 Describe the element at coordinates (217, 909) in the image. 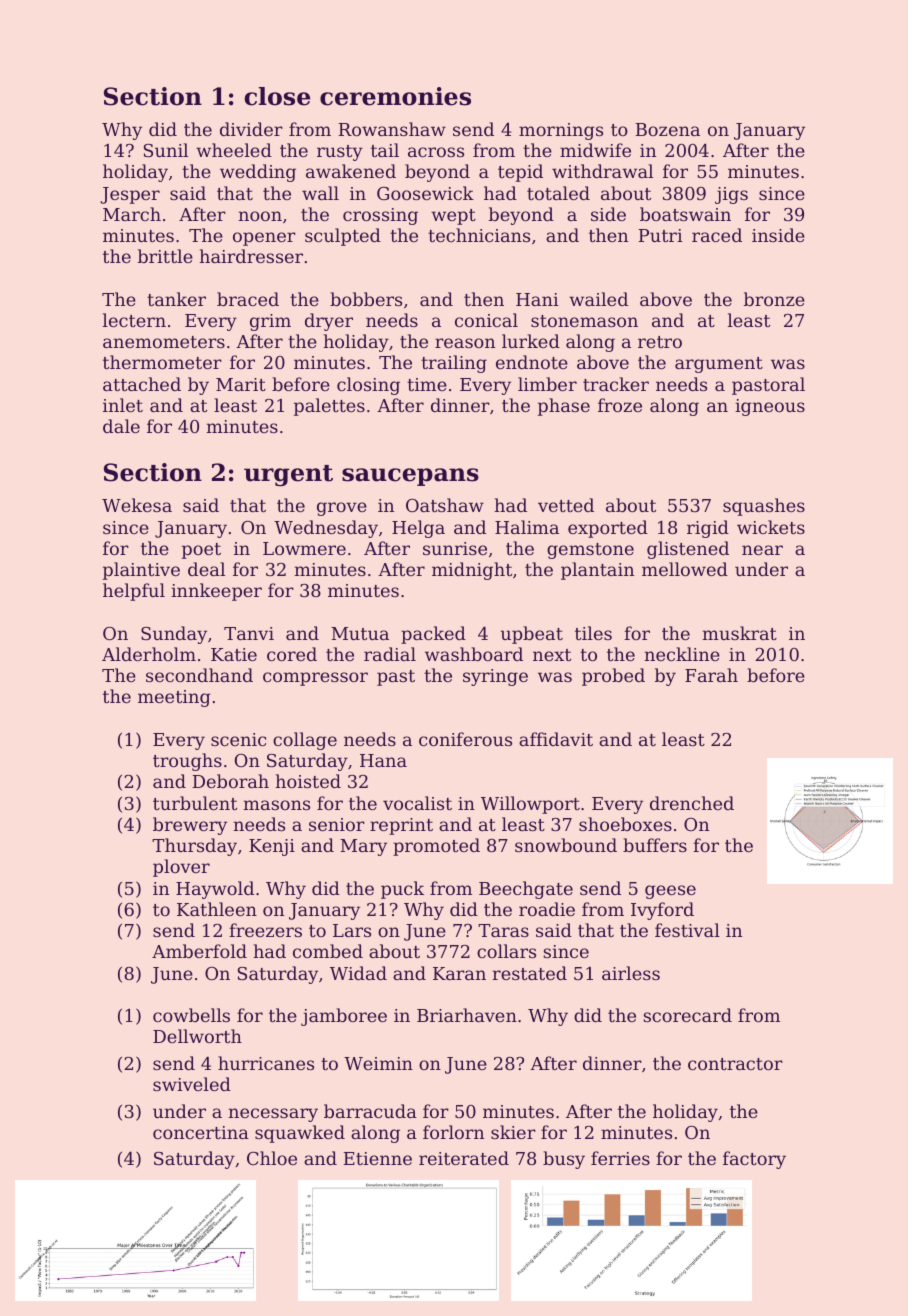

I see `Kathleen` at that location.
